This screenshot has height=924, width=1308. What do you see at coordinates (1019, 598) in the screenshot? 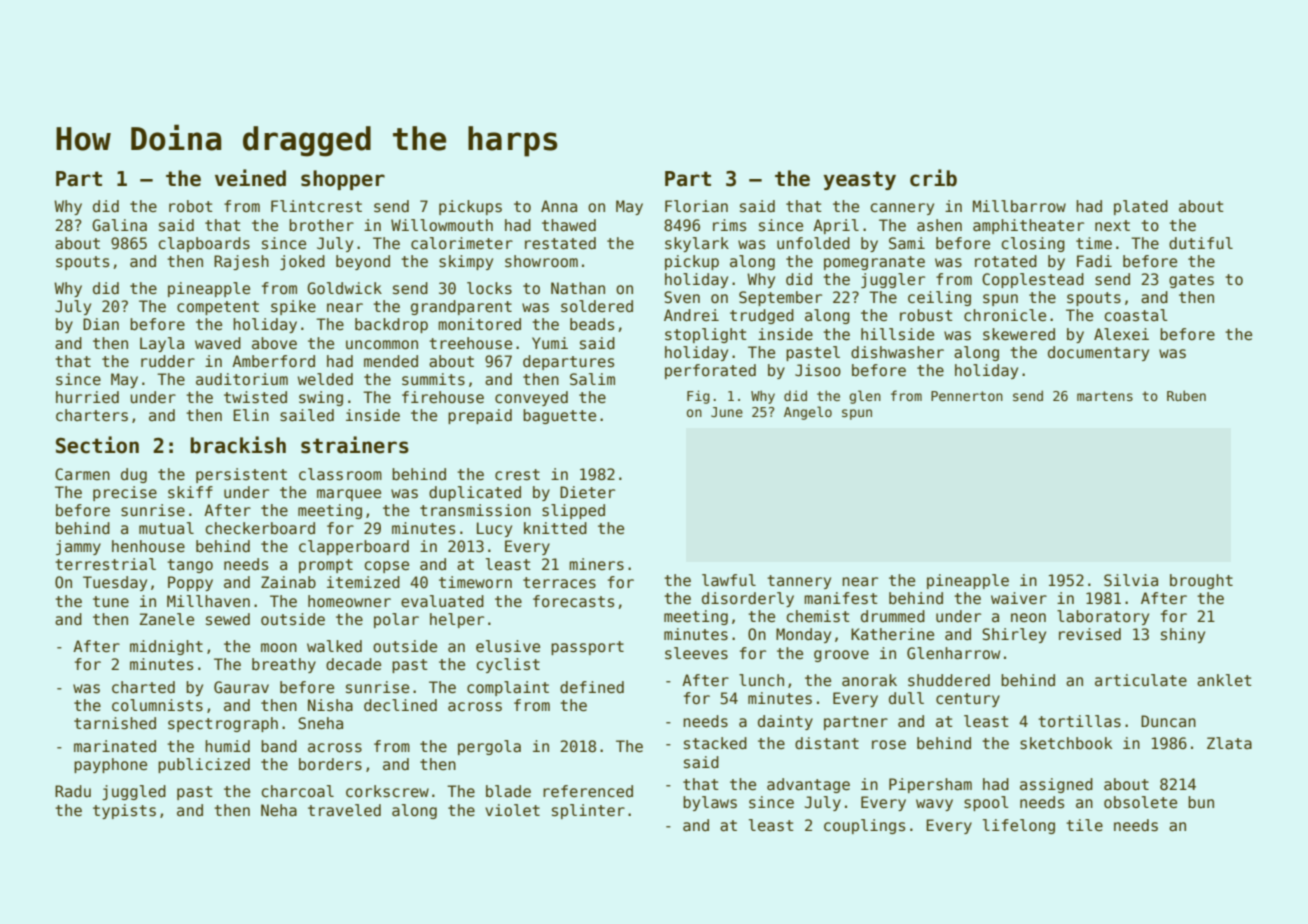
I see `waiver` at bounding box center [1019, 598].
